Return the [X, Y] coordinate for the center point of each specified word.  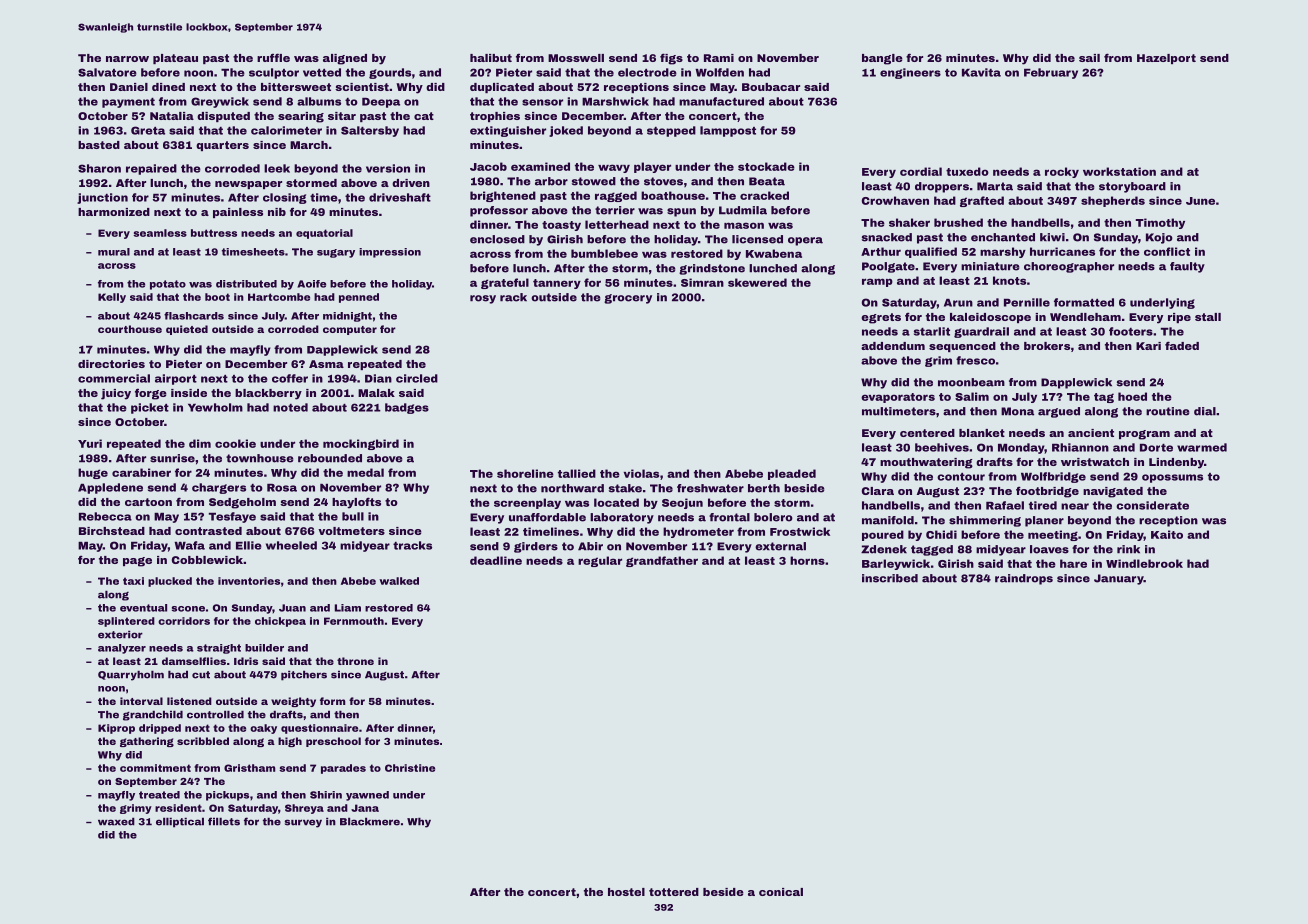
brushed [958, 222]
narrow [127, 59]
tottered [674, 892]
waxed [116, 821]
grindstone [712, 269]
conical [781, 892]
